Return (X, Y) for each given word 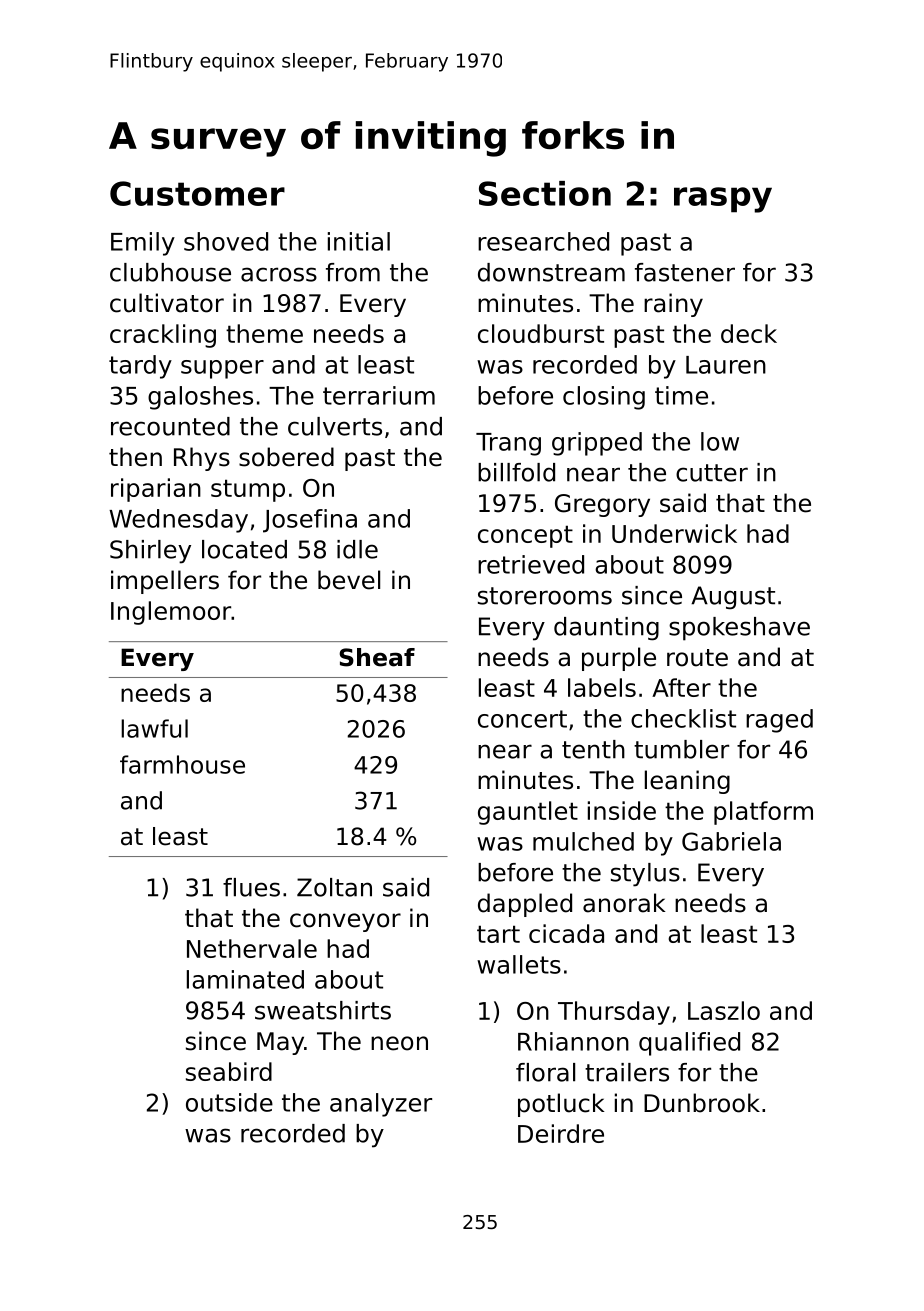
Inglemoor (171, 613)
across (279, 274)
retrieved (531, 564)
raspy (723, 200)
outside (229, 1102)
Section (545, 193)
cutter (712, 473)
